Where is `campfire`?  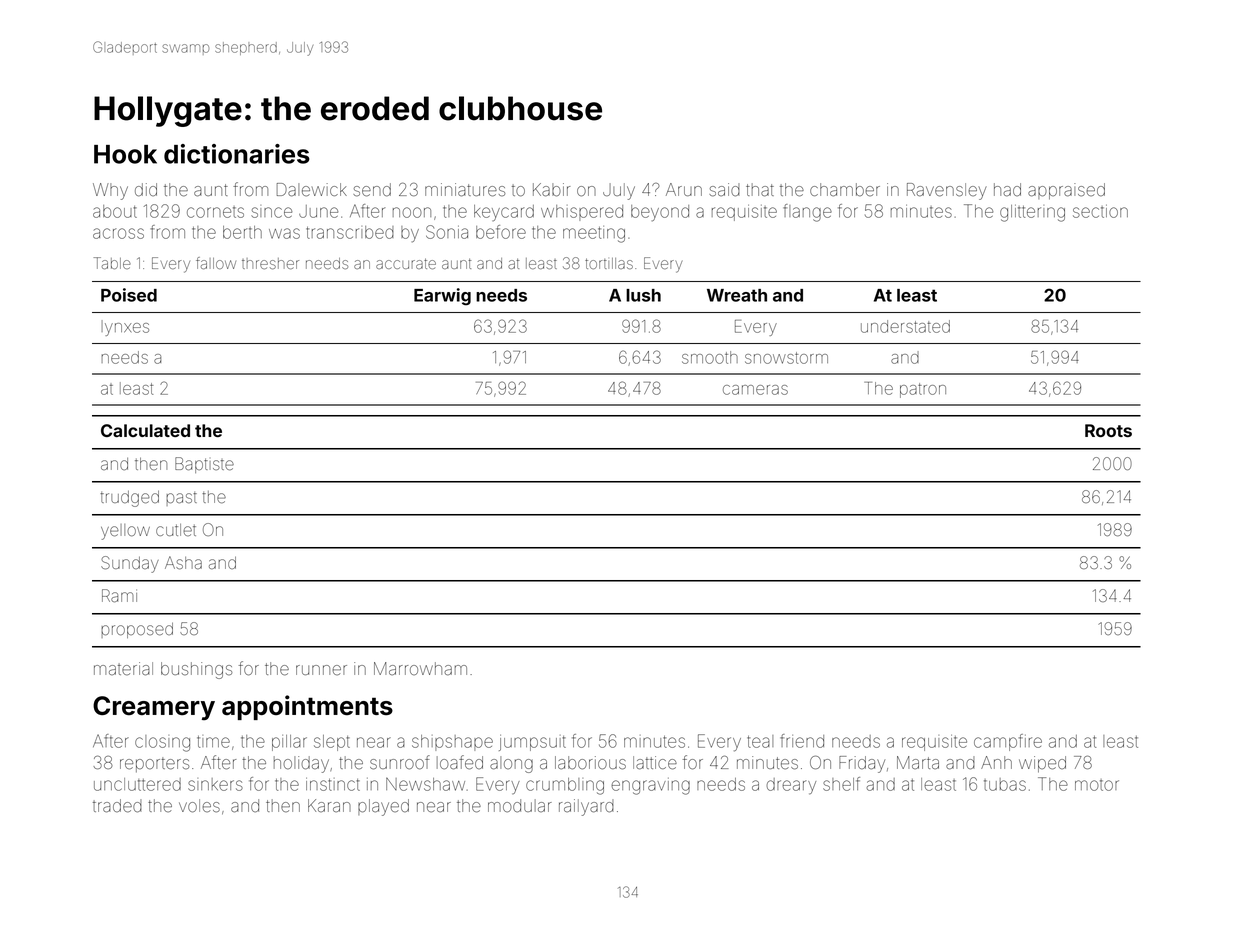 campfire is located at coordinates (1008, 742).
